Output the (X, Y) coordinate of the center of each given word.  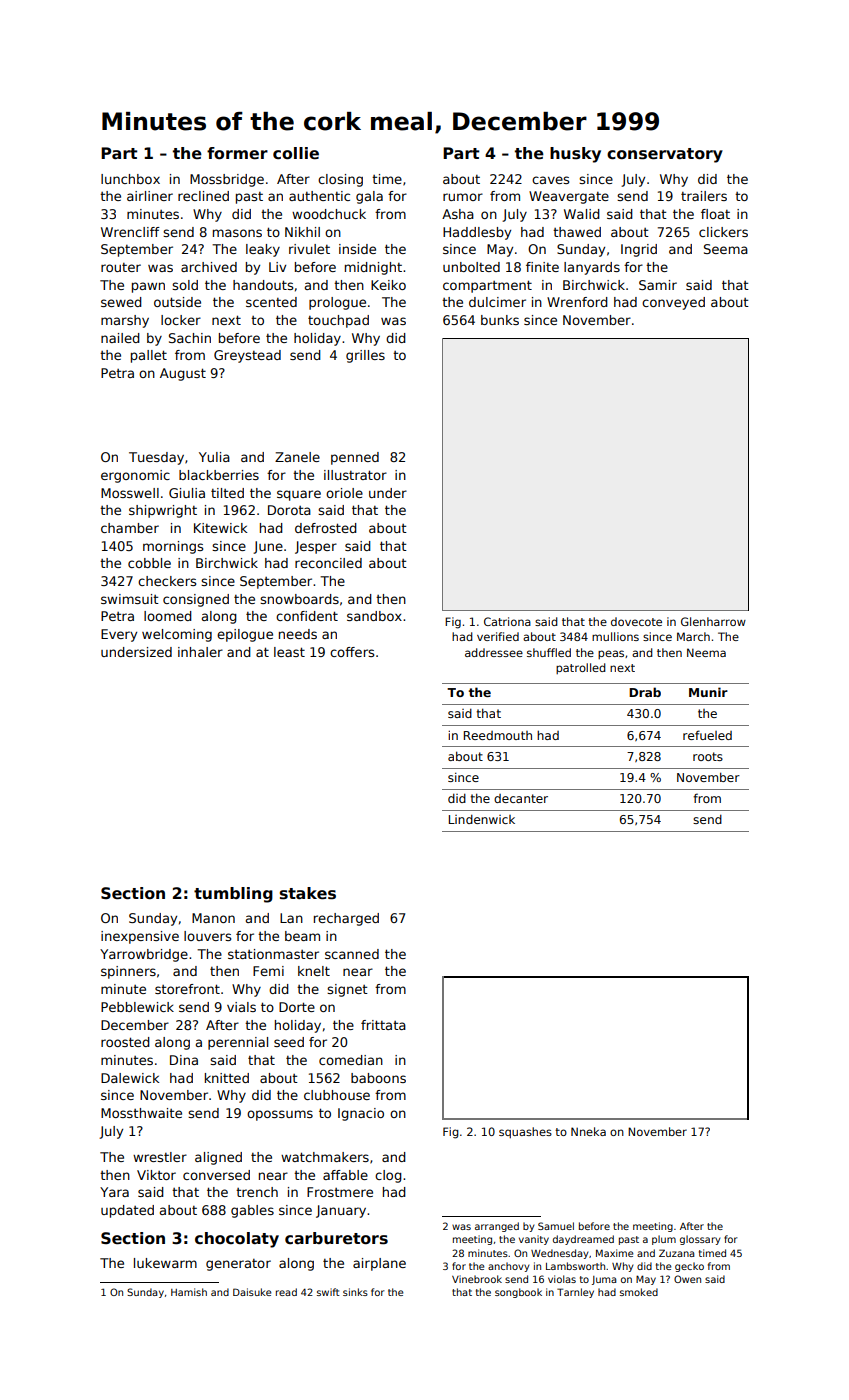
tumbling (233, 895)
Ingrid (639, 250)
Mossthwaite (141, 1113)
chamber (130, 528)
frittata (383, 1025)
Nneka (588, 1131)
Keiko (388, 285)
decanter (521, 798)
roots (708, 756)
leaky (263, 250)
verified (498, 636)
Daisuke (252, 1292)
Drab (645, 692)
